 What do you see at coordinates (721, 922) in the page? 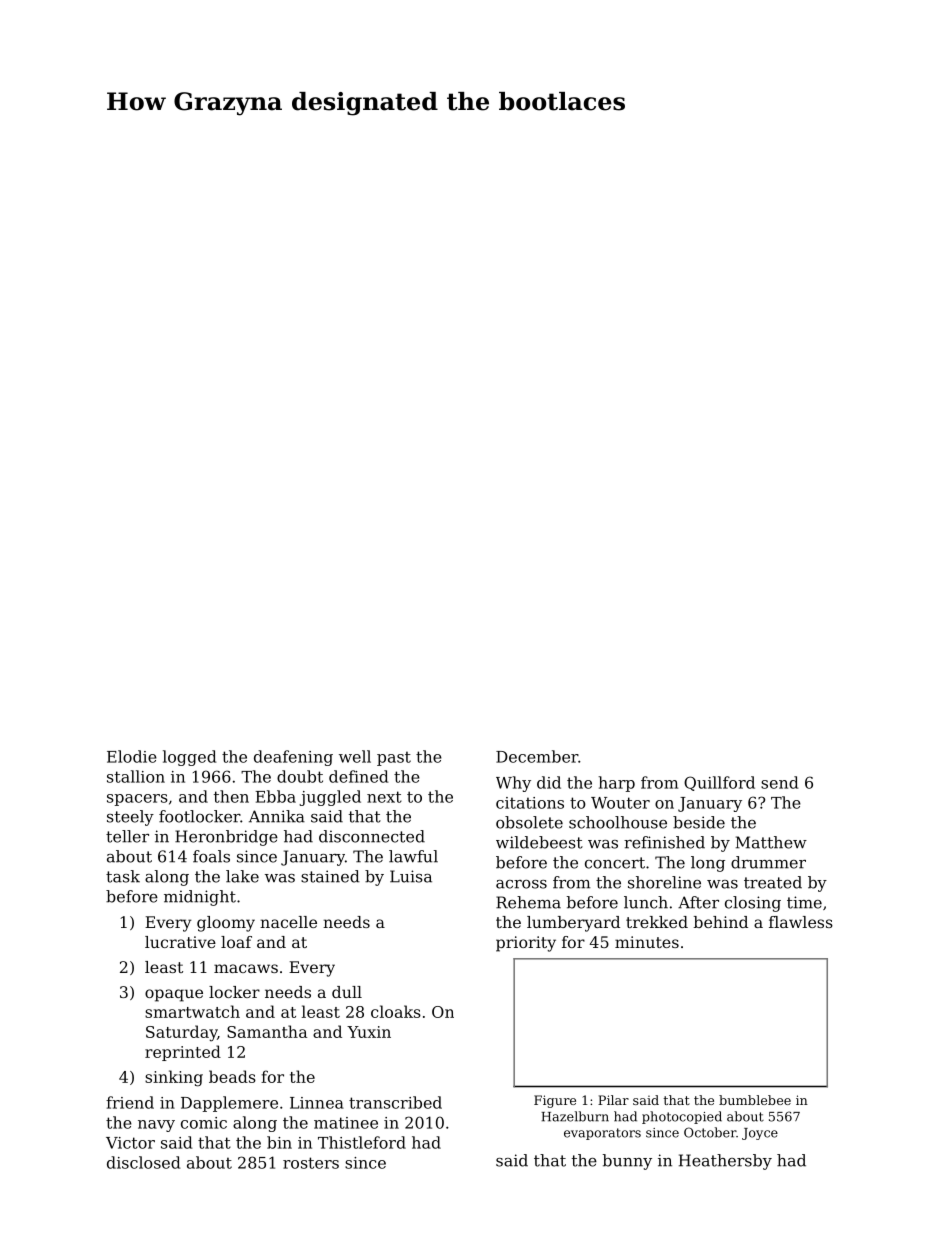
I see `behind` at bounding box center [721, 922].
